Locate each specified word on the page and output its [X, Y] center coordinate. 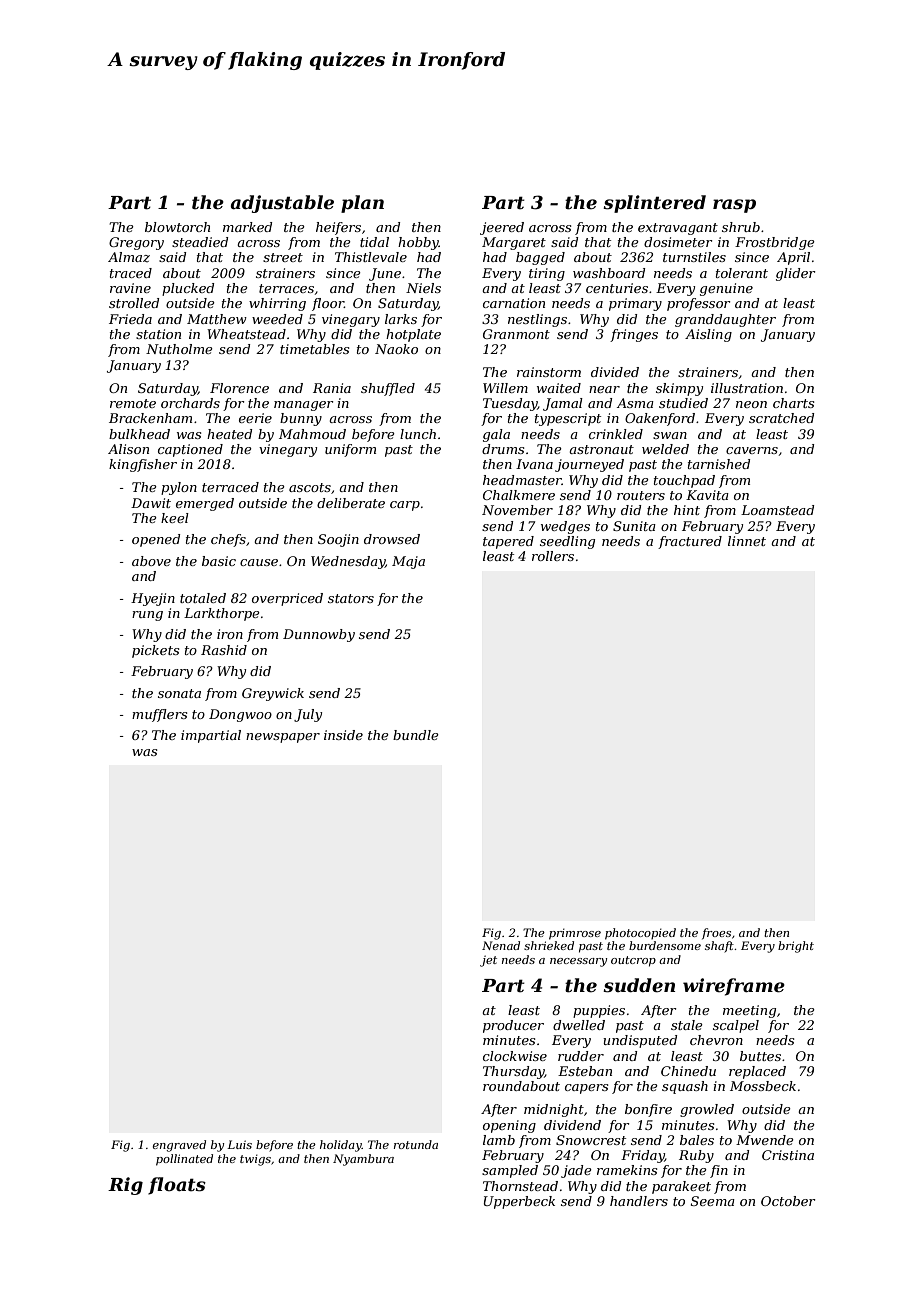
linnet [747, 541]
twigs [255, 1160]
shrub [741, 227]
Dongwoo [240, 715]
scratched [782, 418]
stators [351, 598]
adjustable [282, 204]
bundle [416, 735]
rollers [553, 556]
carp [405, 506]
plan [362, 204]
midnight [554, 1110]
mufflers [159, 715]
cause [259, 562]
